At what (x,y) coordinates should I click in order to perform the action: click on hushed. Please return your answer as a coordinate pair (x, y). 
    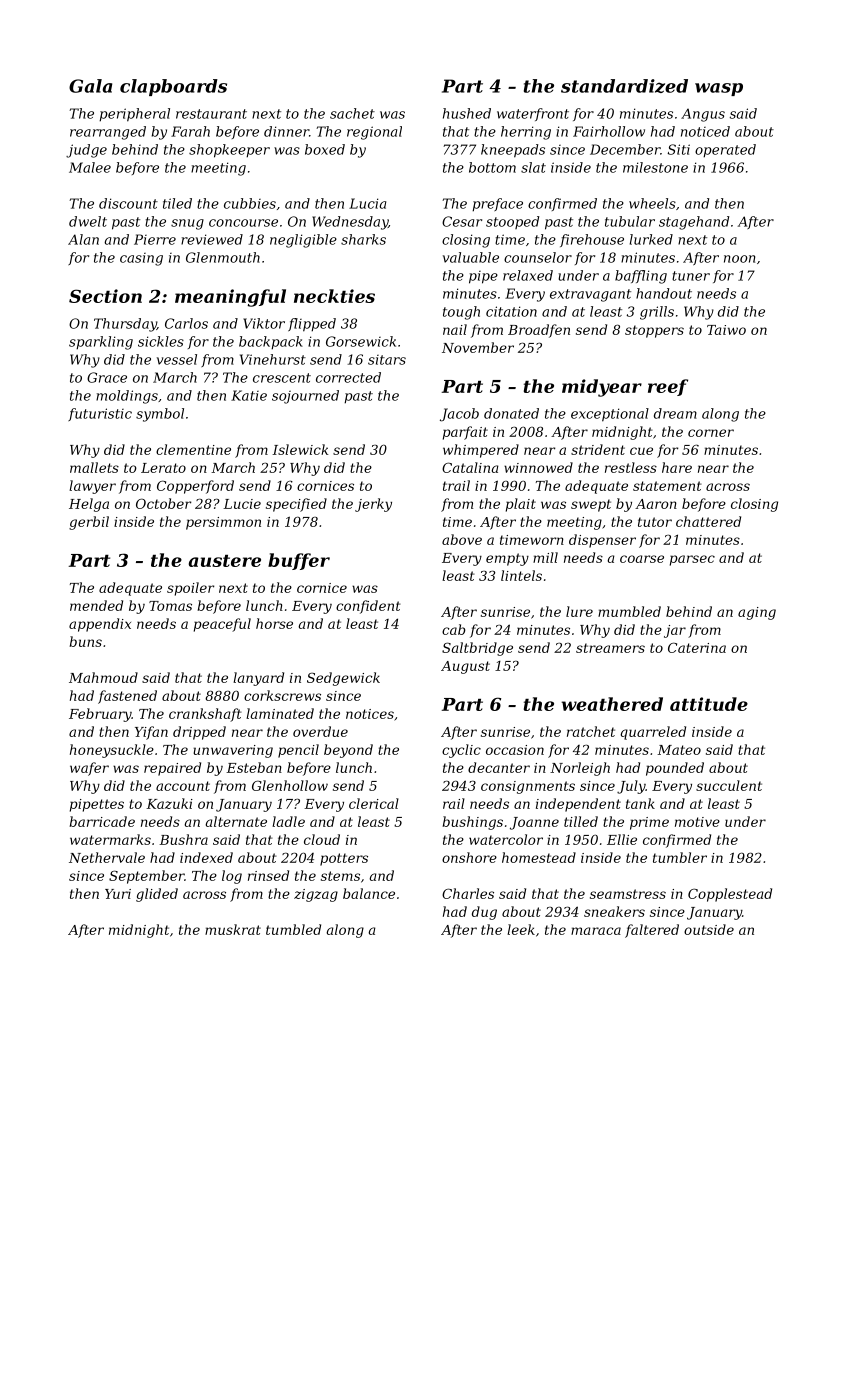
    Looking at the image, I should click on (467, 113).
